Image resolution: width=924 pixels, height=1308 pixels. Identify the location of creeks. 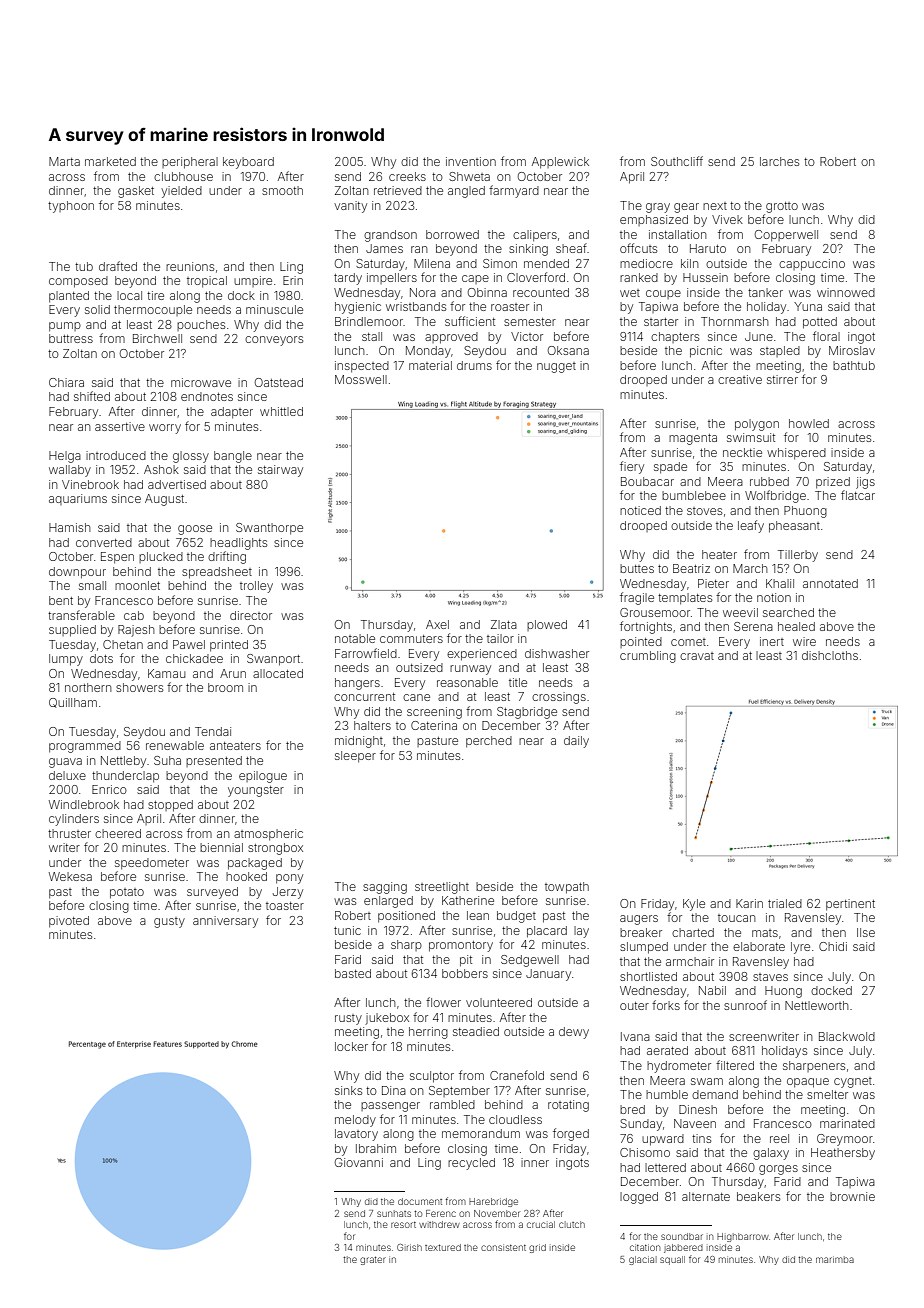
(407, 176).
